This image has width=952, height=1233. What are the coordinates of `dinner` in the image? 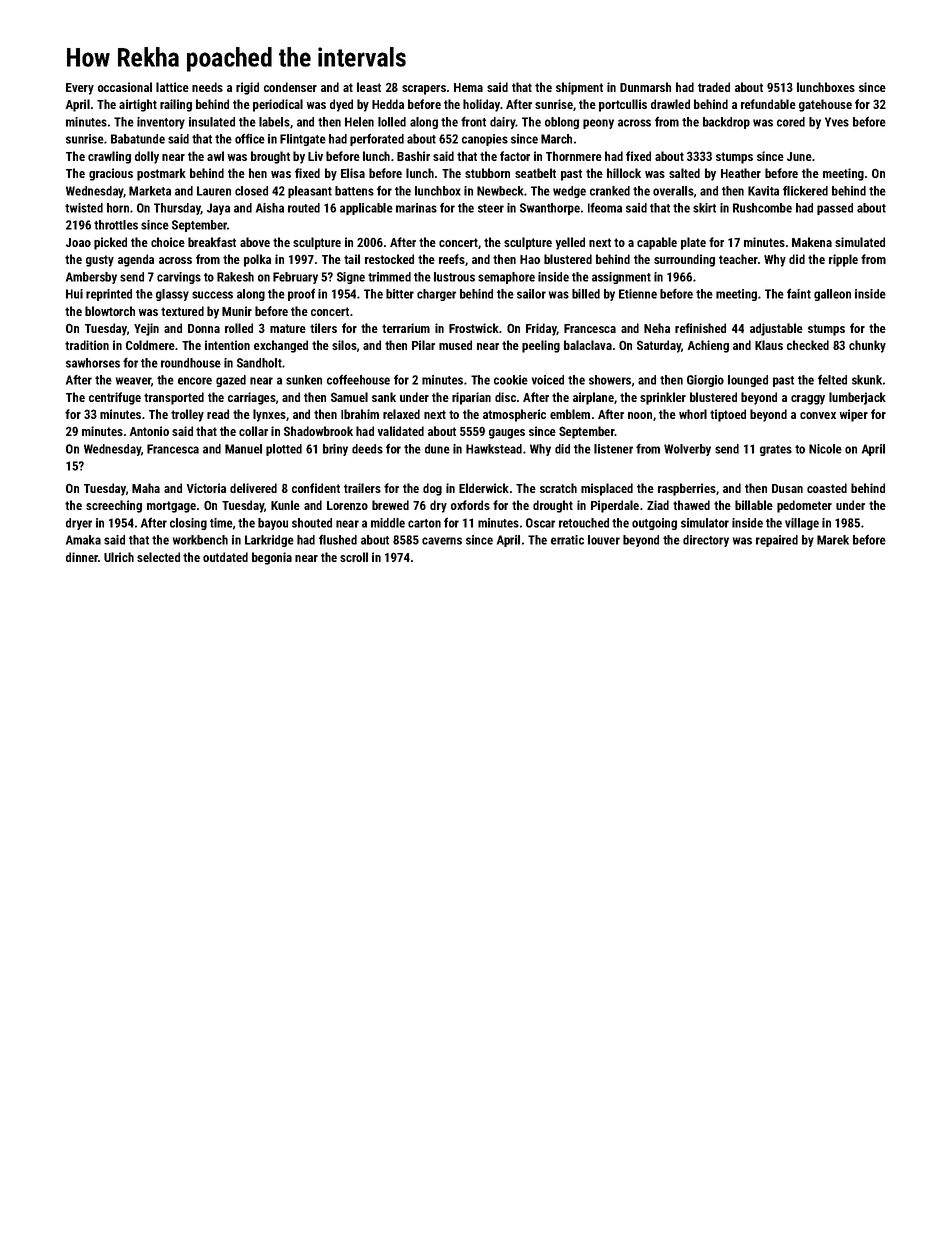 It's located at (82, 557).
